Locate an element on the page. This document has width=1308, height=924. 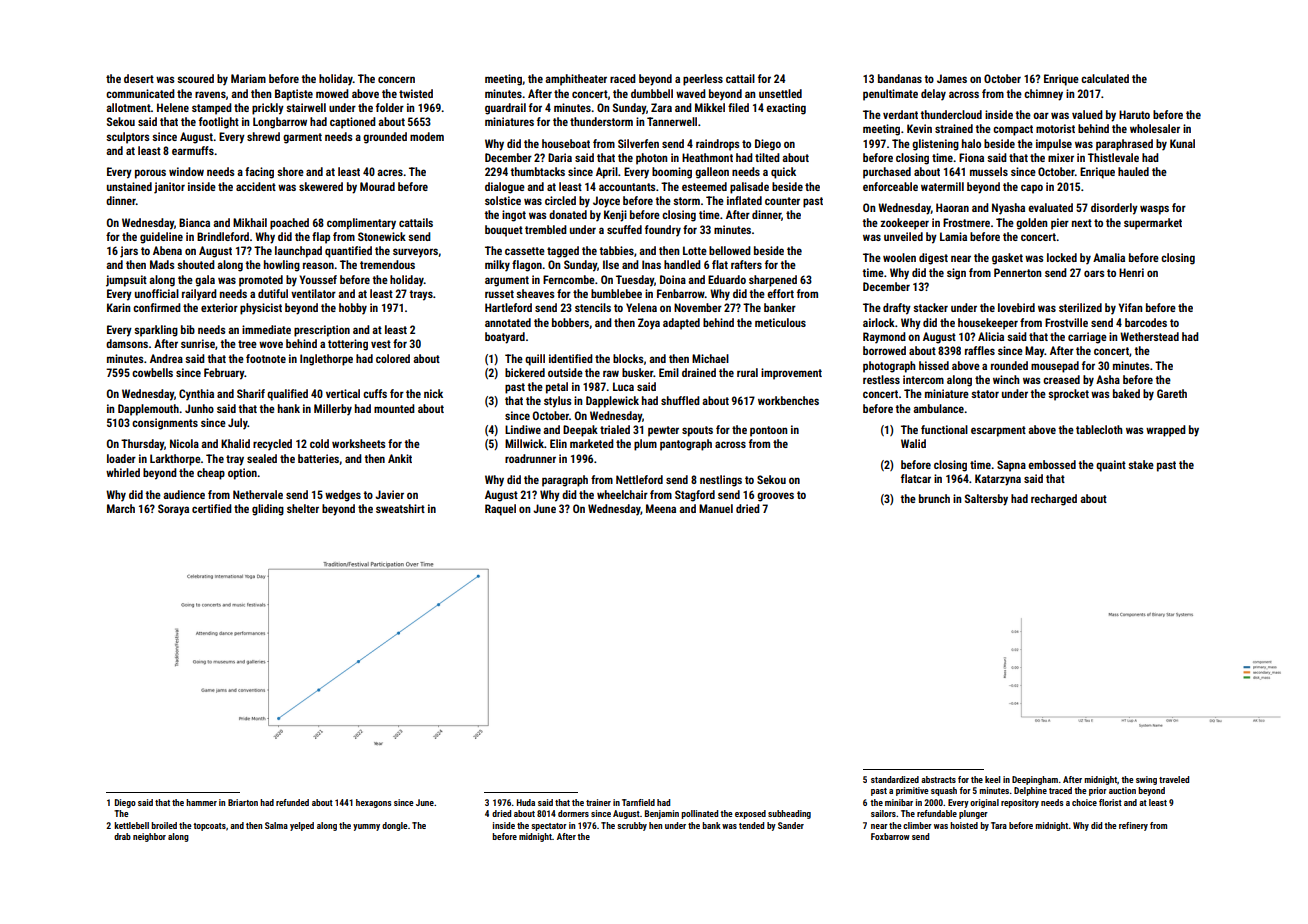
damsons is located at coordinates (127, 343).
